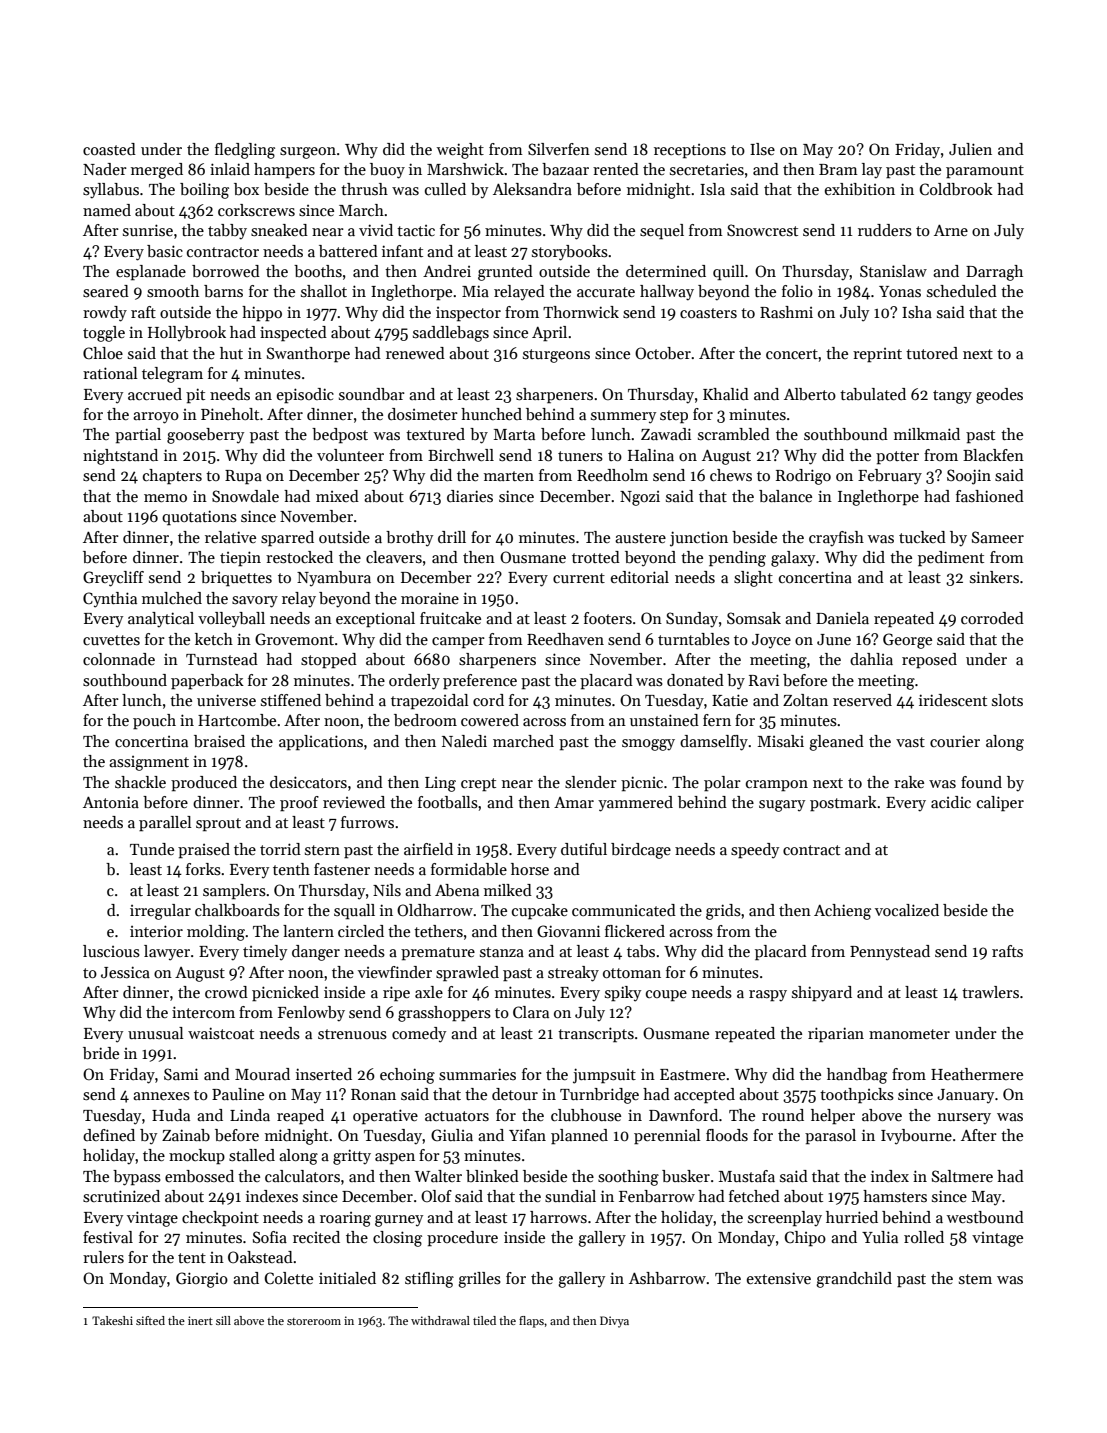 The image size is (1107, 1433). Describe the element at coordinates (314, 1321) in the screenshot. I see `storeroom` at that location.
